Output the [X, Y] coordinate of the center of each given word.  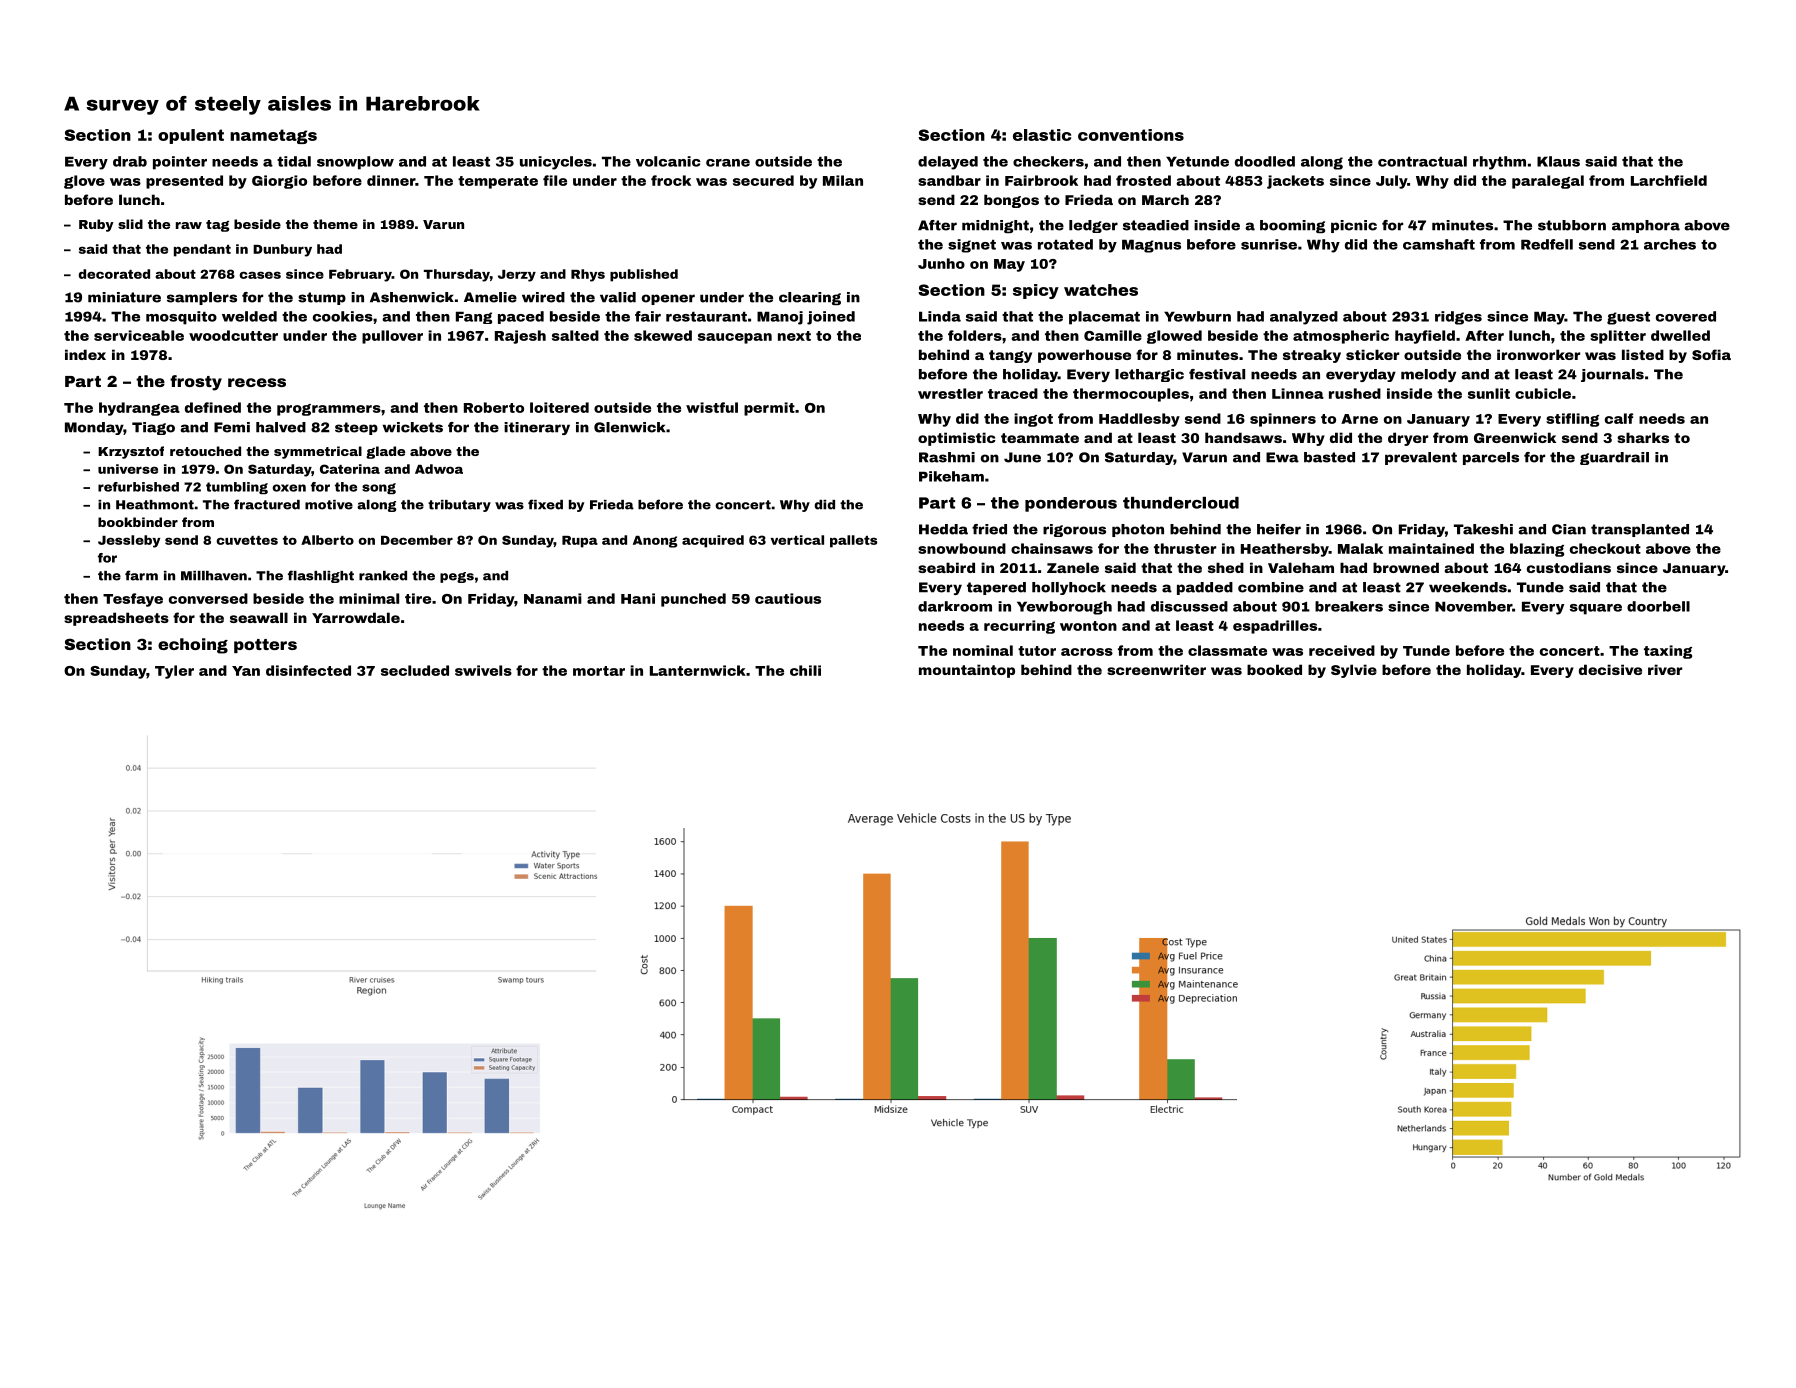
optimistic [957, 439]
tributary [459, 506]
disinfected [308, 670]
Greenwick [1515, 437]
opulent [191, 136]
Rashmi [947, 457]
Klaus [1558, 161]
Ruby [96, 225]
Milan [843, 180]
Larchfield [1669, 180]
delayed [948, 163]
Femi [232, 427]
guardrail [1614, 458]
